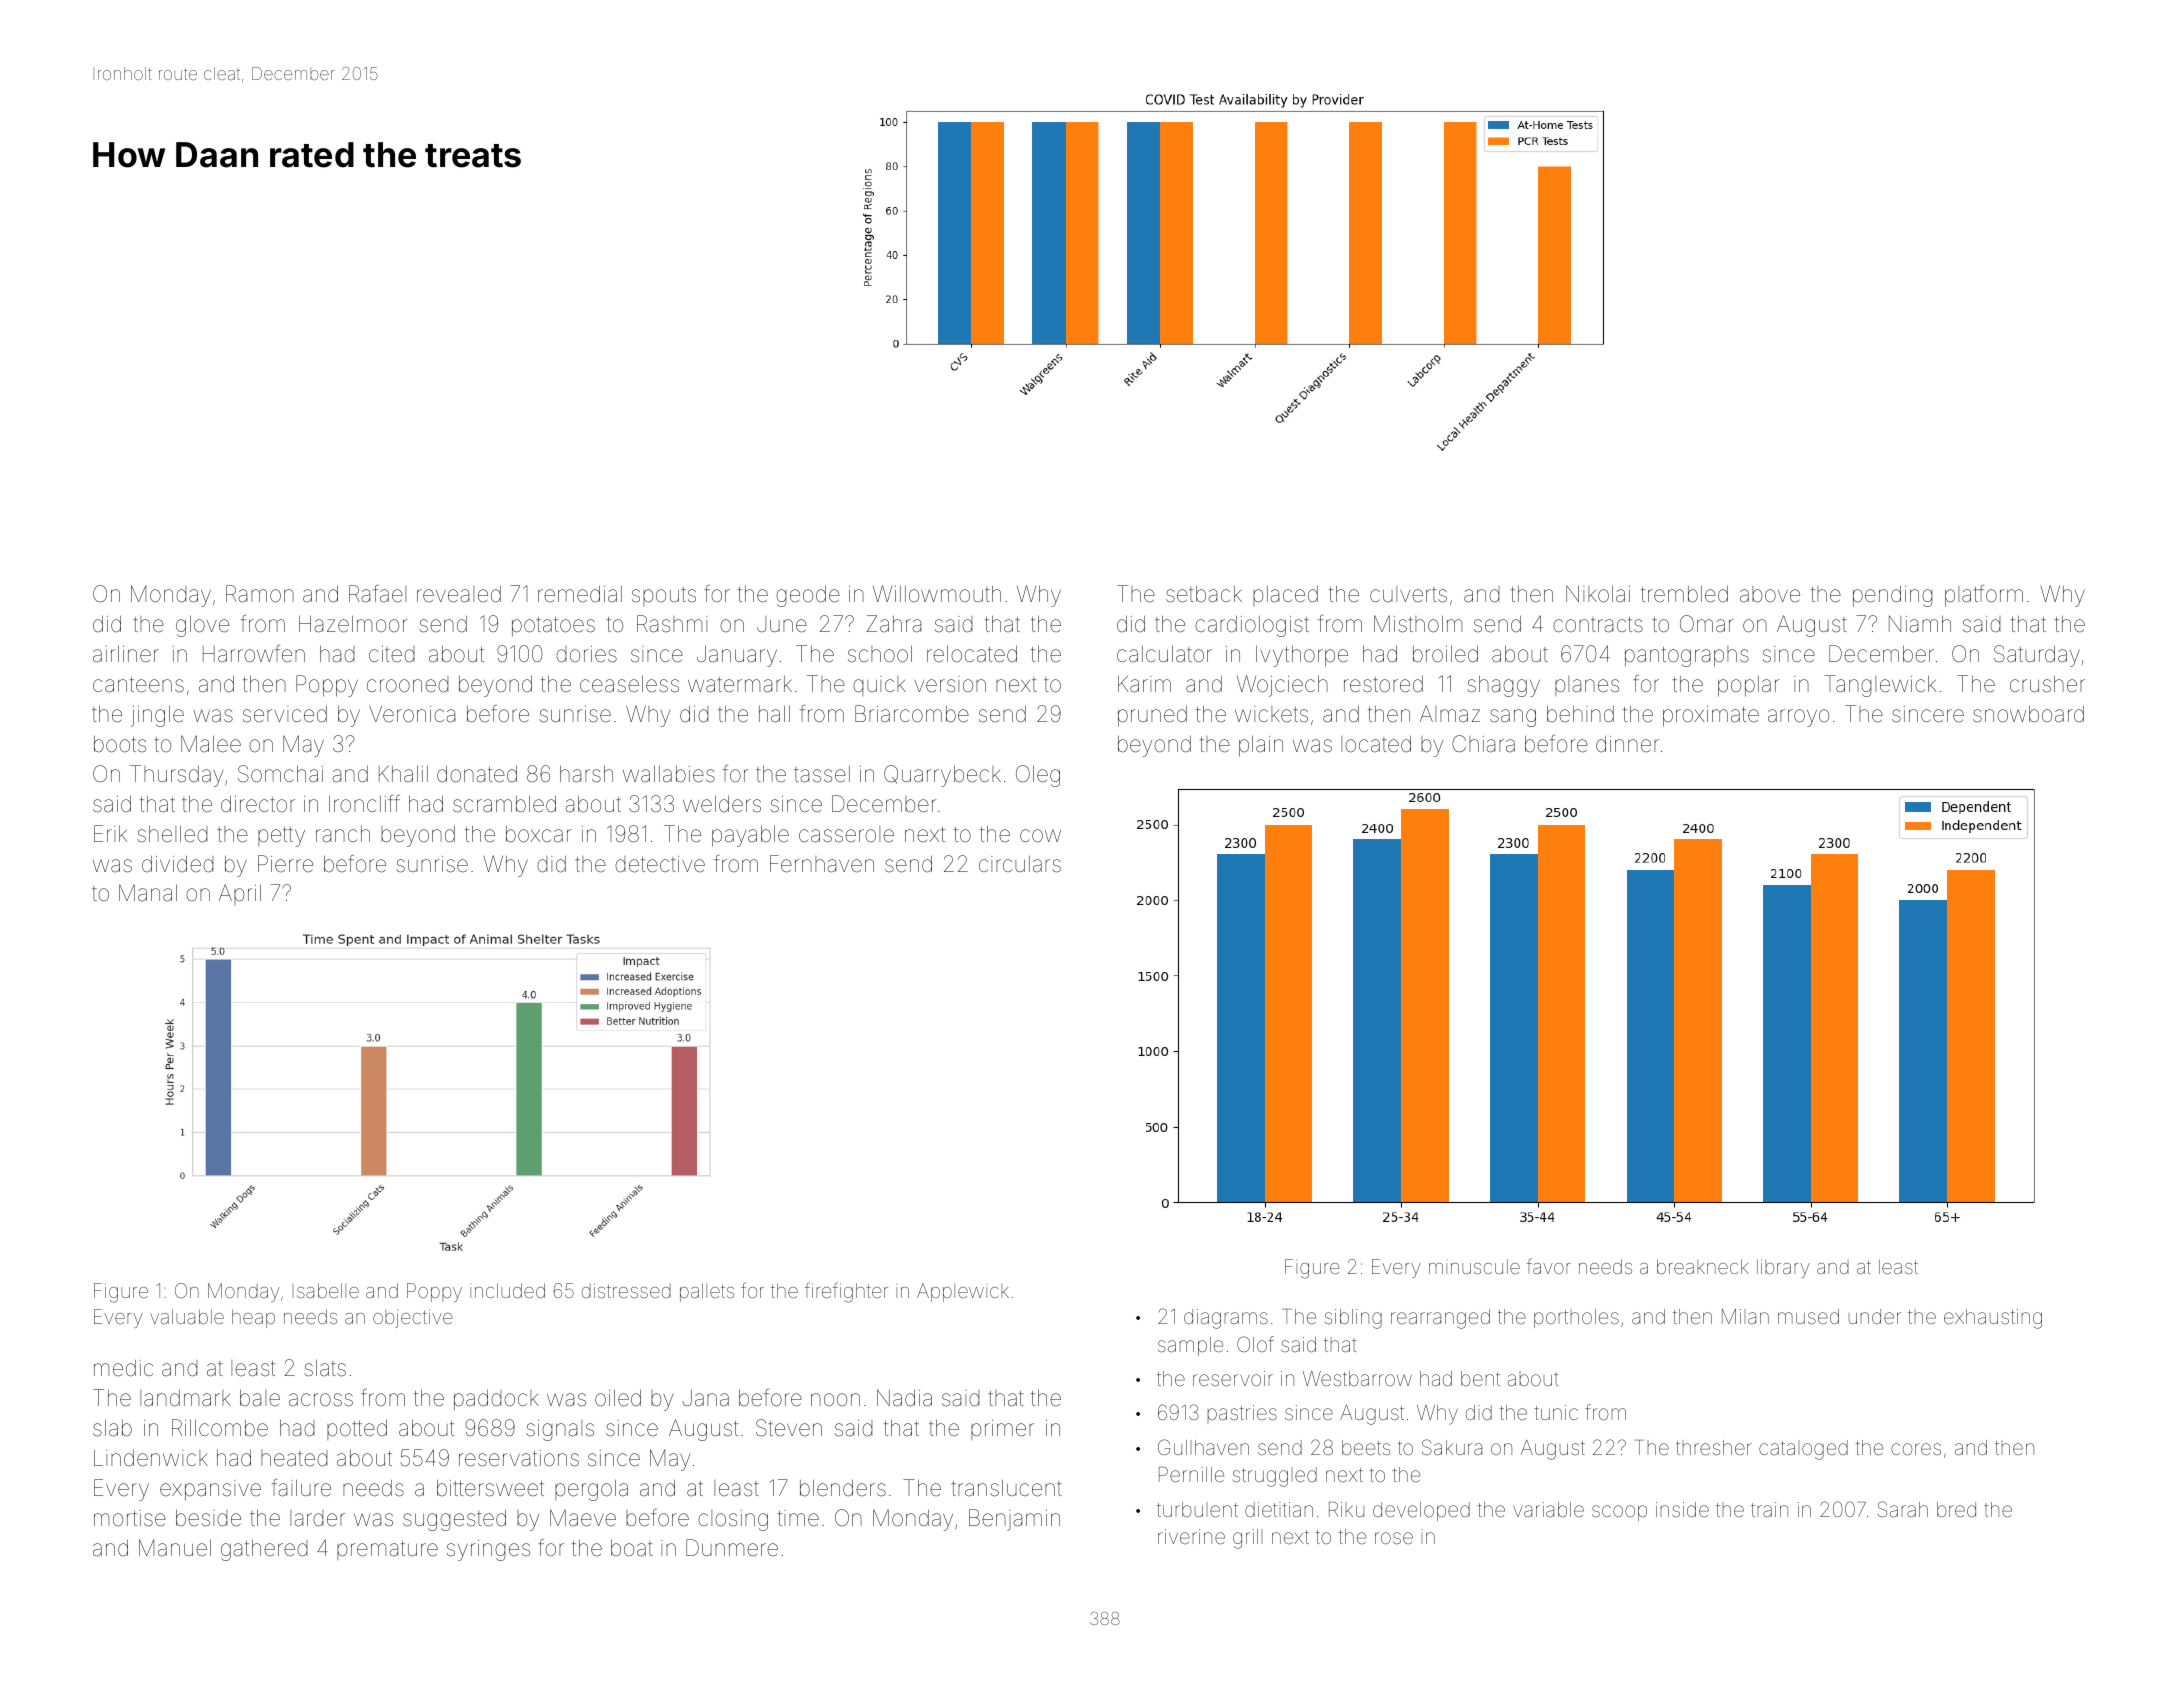 The image size is (2178, 1683). What do you see at coordinates (413, 1318) in the page?
I see `objective` at bounding box center [413, 1318].
